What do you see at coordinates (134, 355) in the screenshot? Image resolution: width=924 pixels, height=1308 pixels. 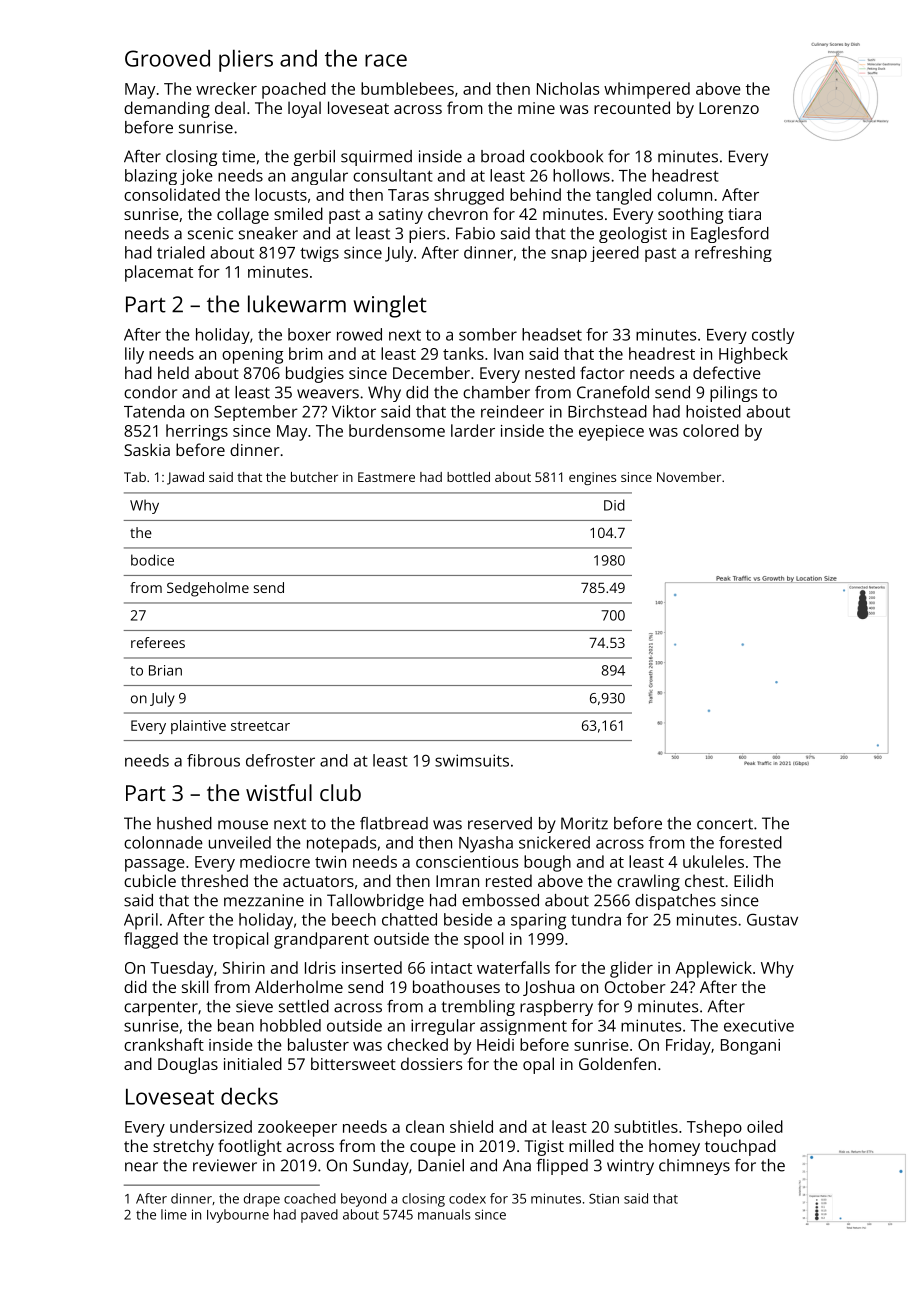 I see `lily` at bounding box center [134, 355].
